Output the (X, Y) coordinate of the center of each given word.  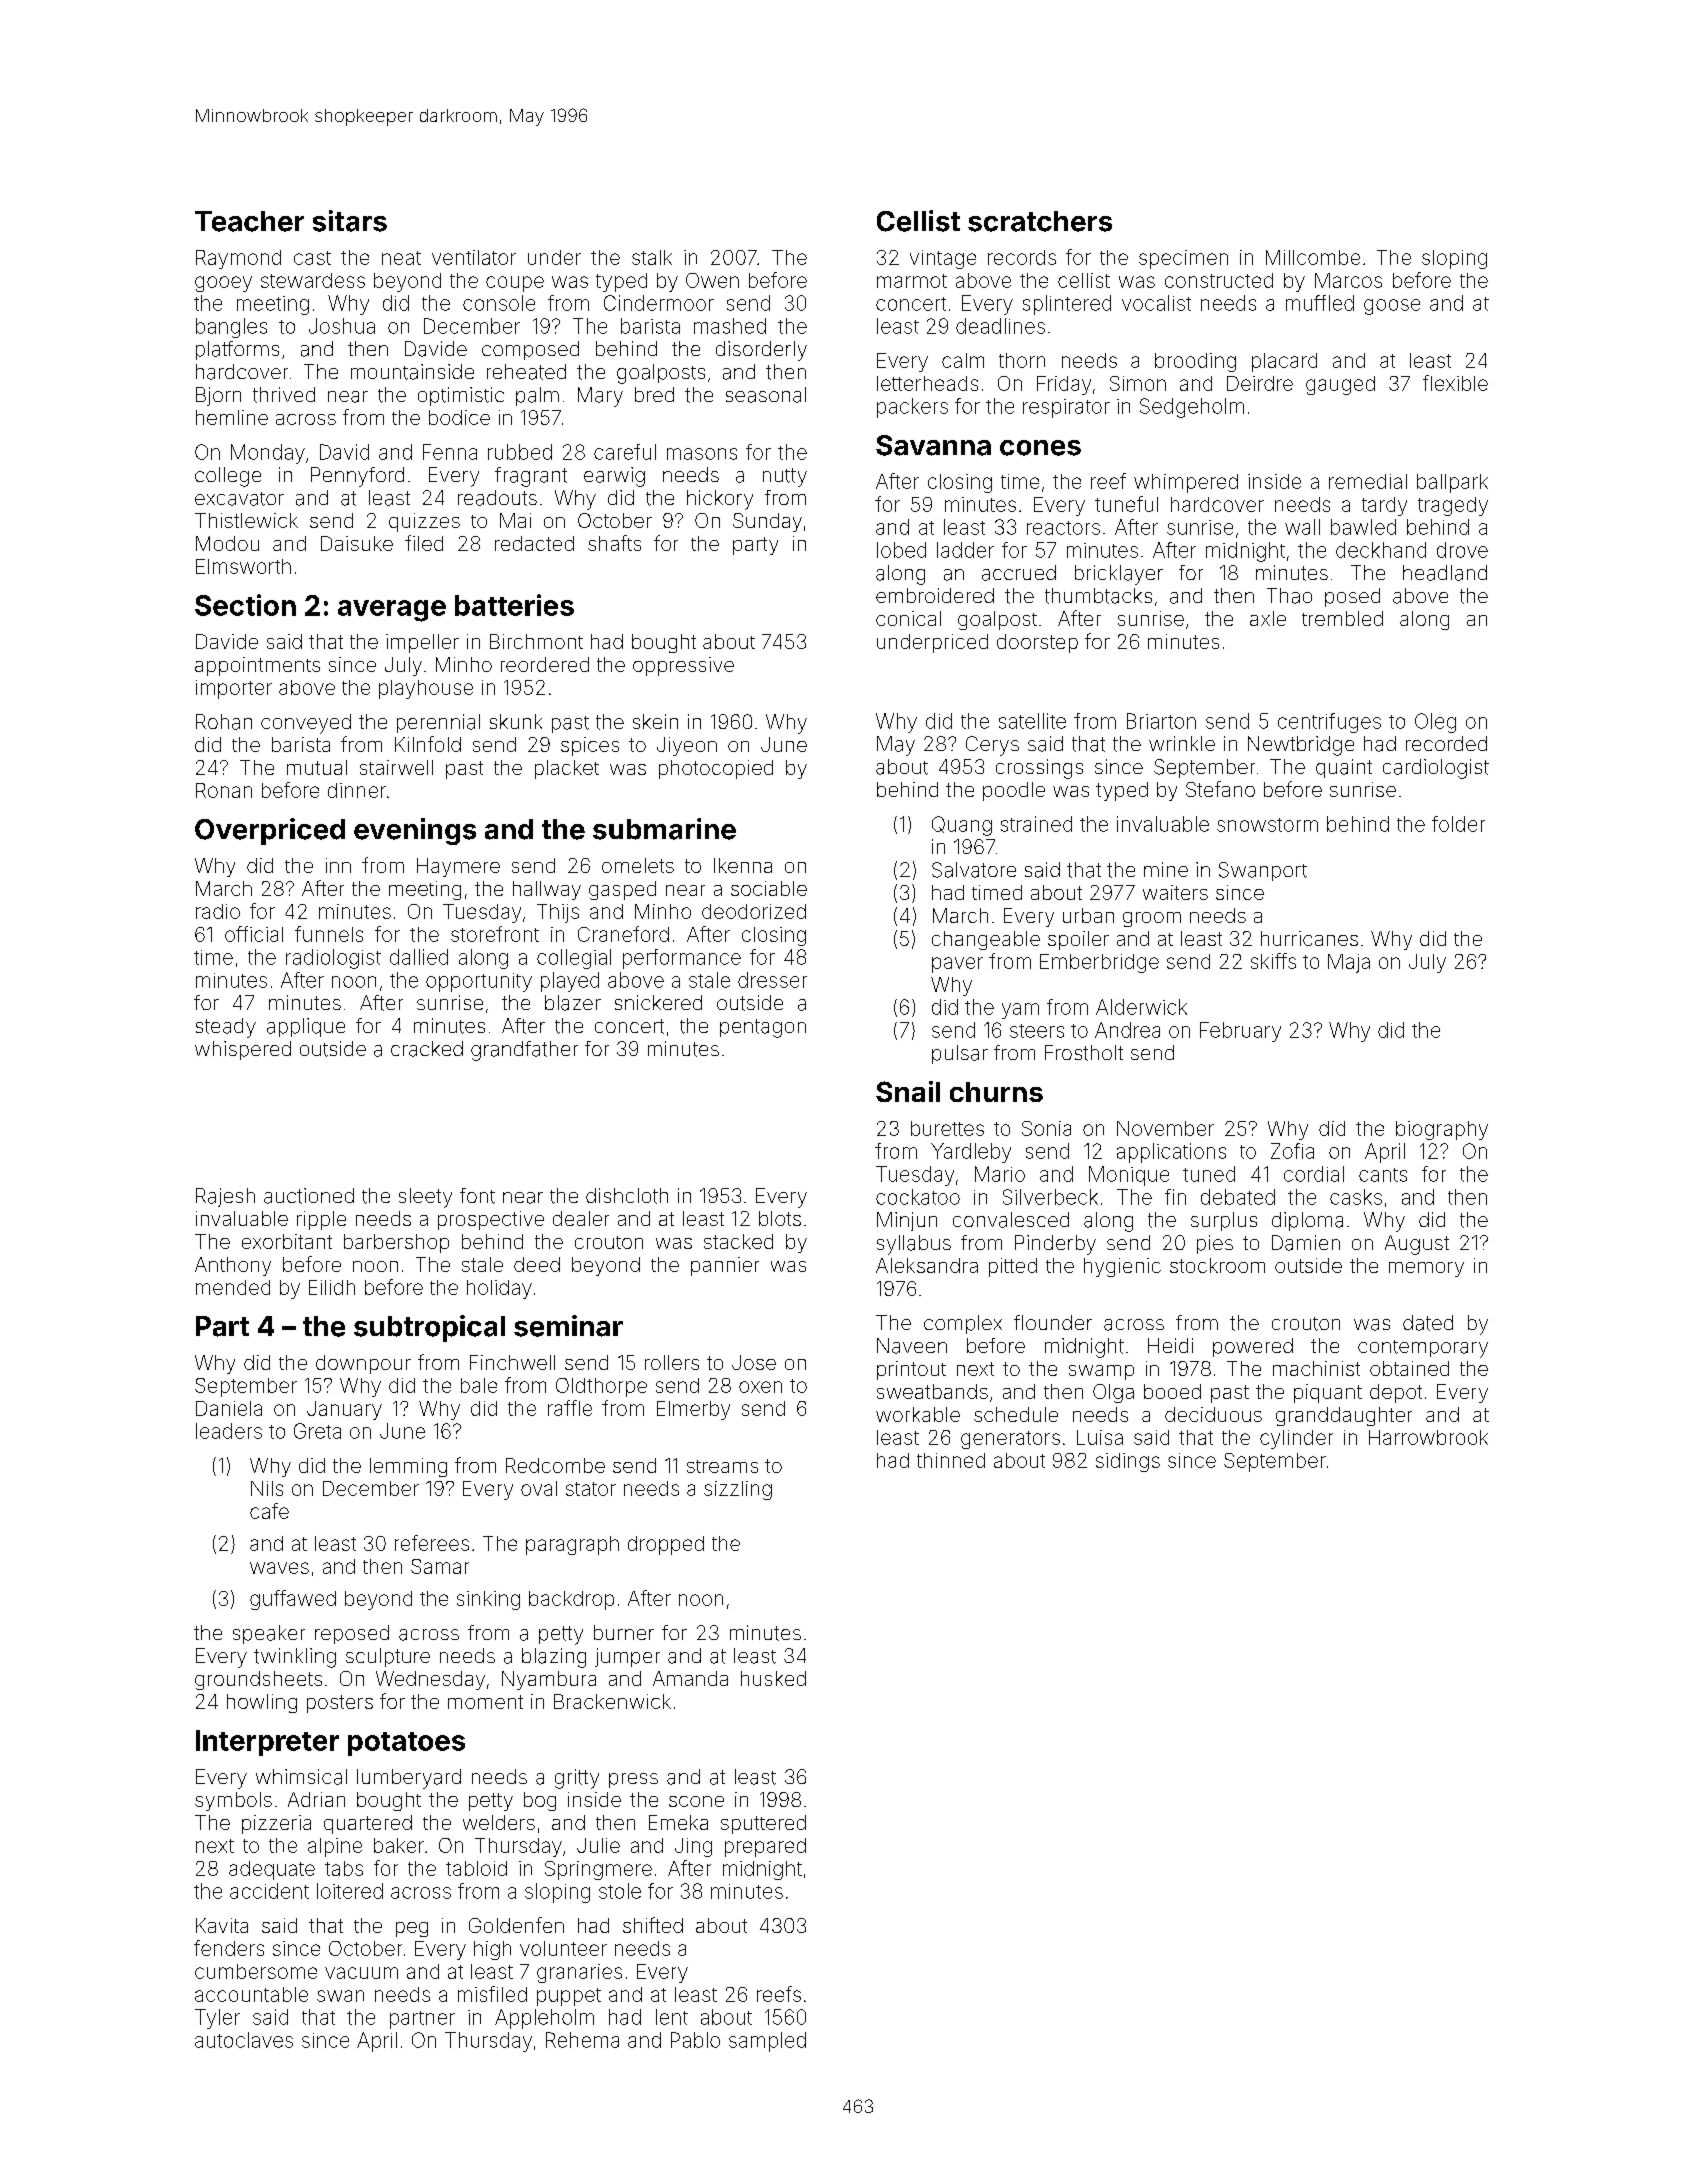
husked (773, 1678)
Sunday (767, 522)
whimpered (1186, 483)
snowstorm (1267, 825)
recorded (1446, 743)
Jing (693, 1847)
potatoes (406, 1744)
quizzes (424, 522)
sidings (1128, 1462)
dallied (419, 957)
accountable (251, 1994)
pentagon (763, 1028)
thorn (1022, 360)
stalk (652, 257)
